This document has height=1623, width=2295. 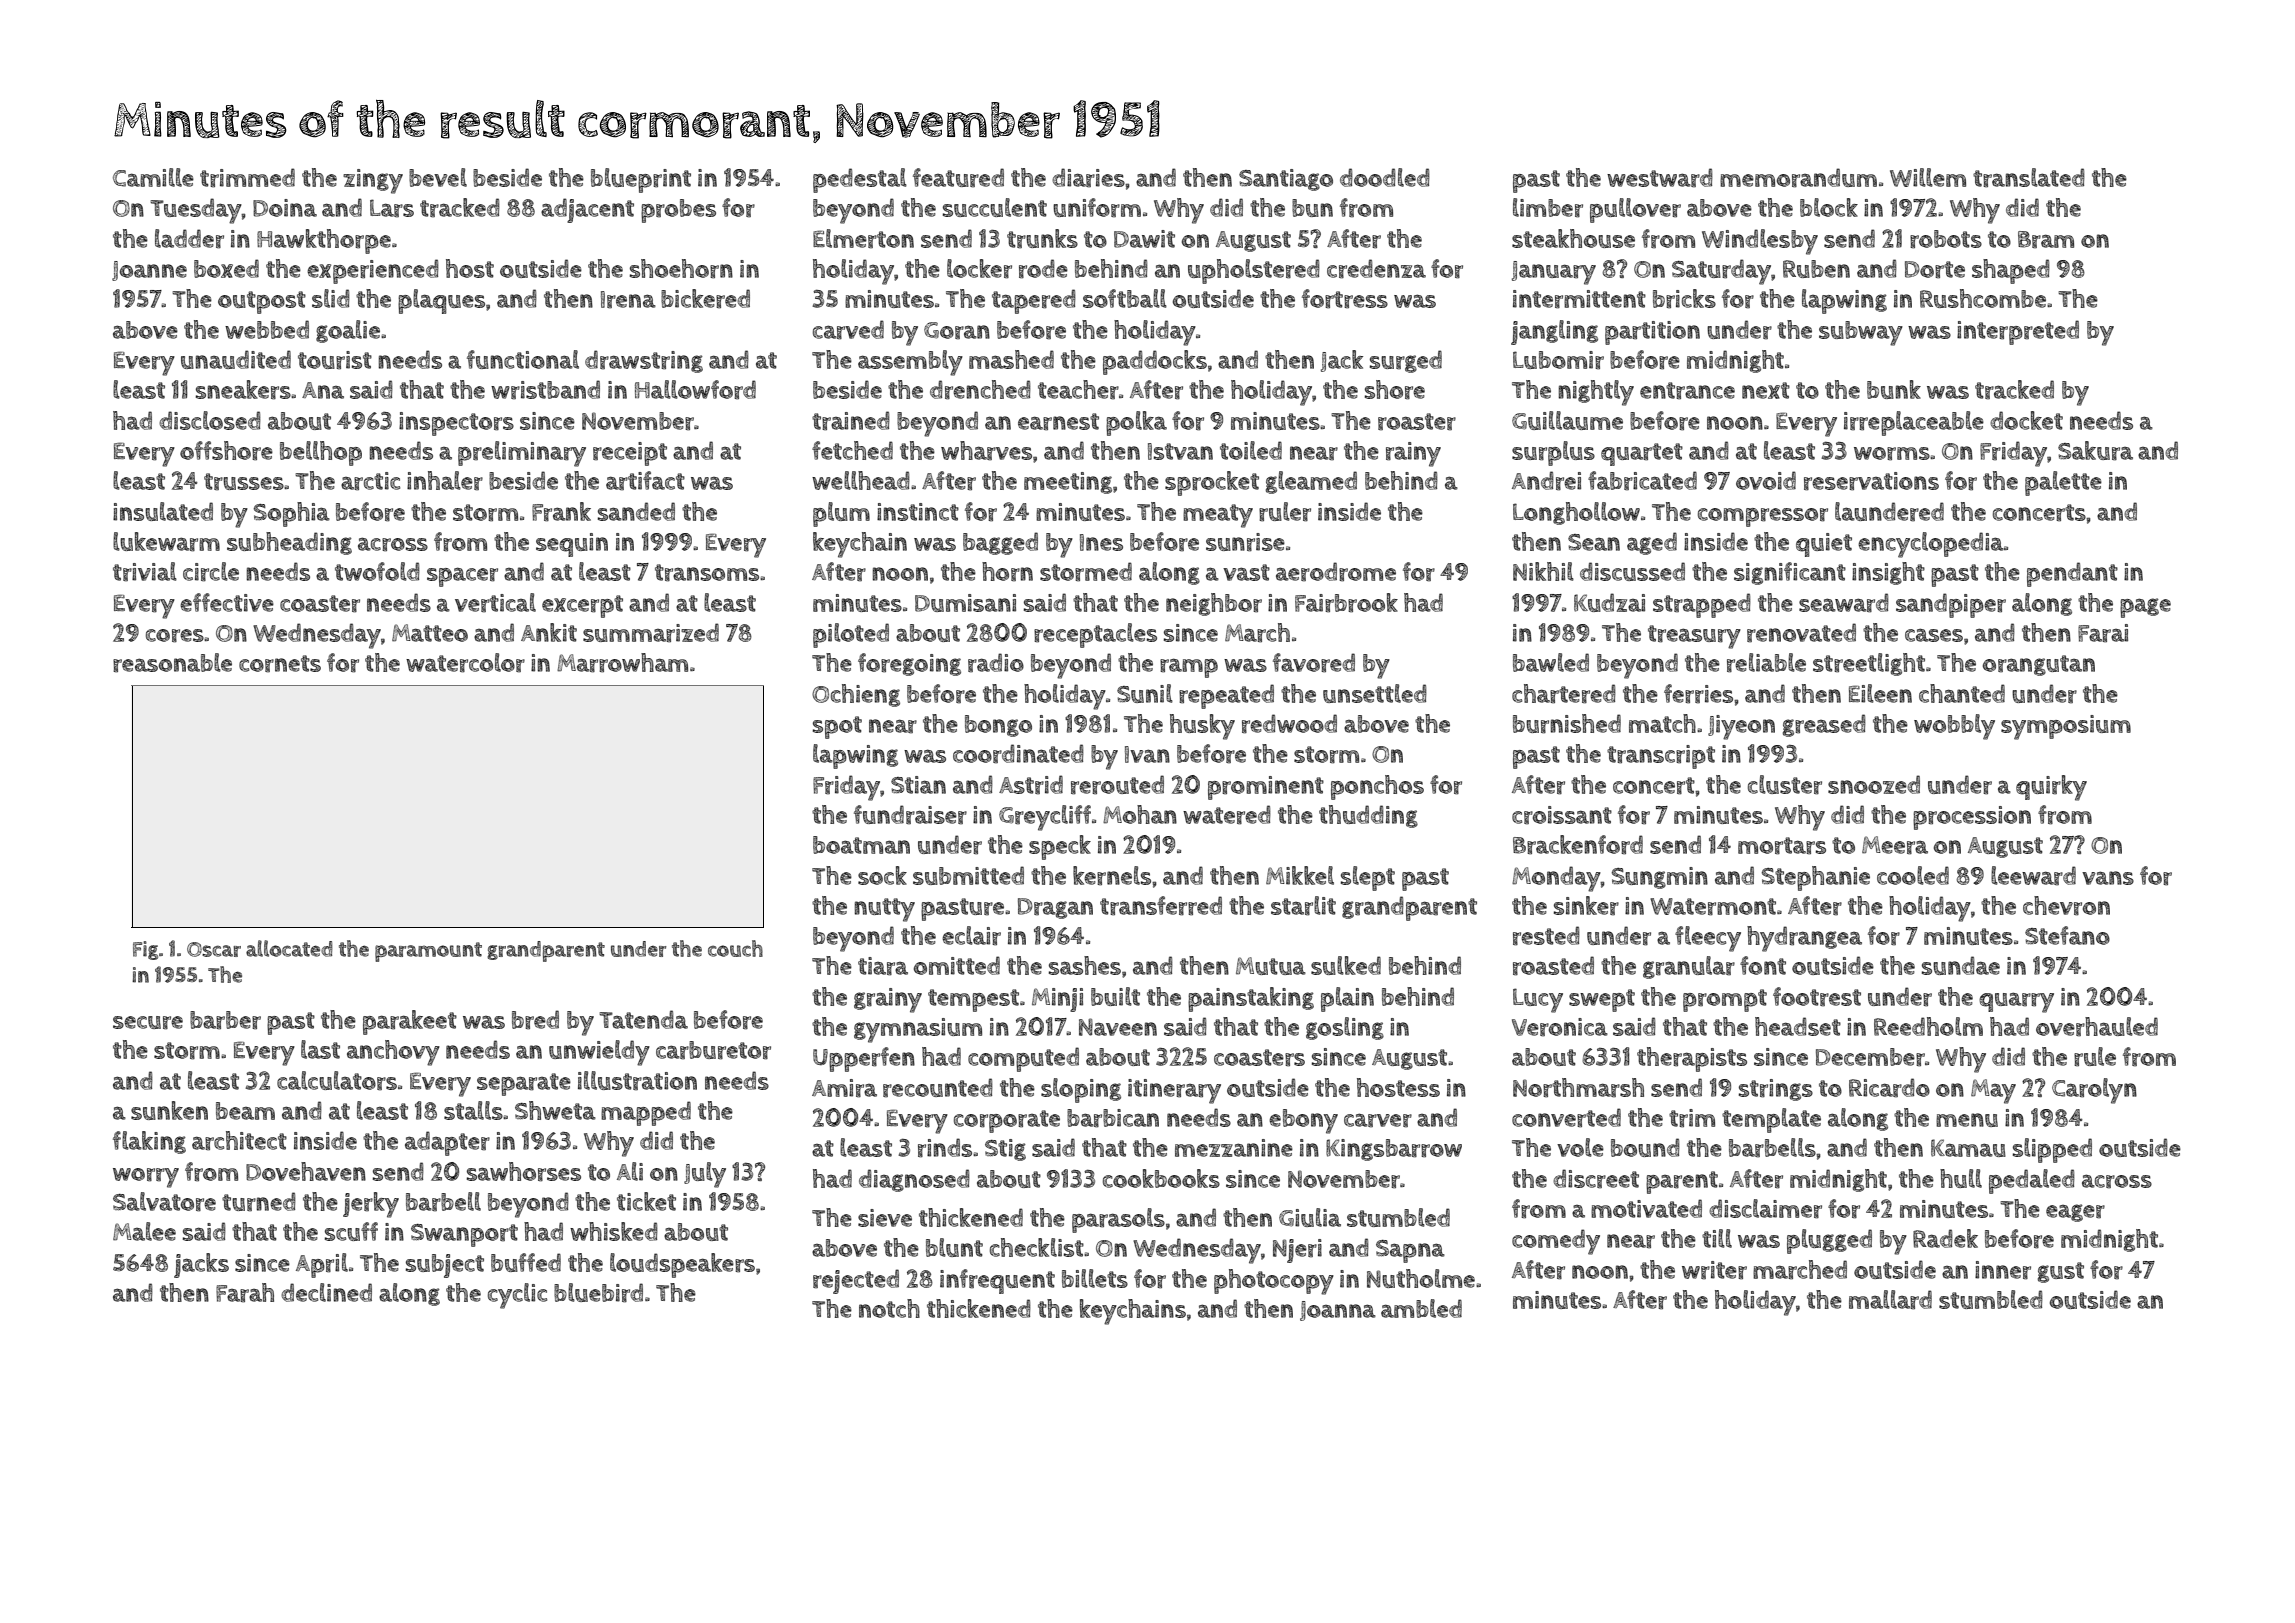 I want to click on Fig, so click(x=145, y=950).
